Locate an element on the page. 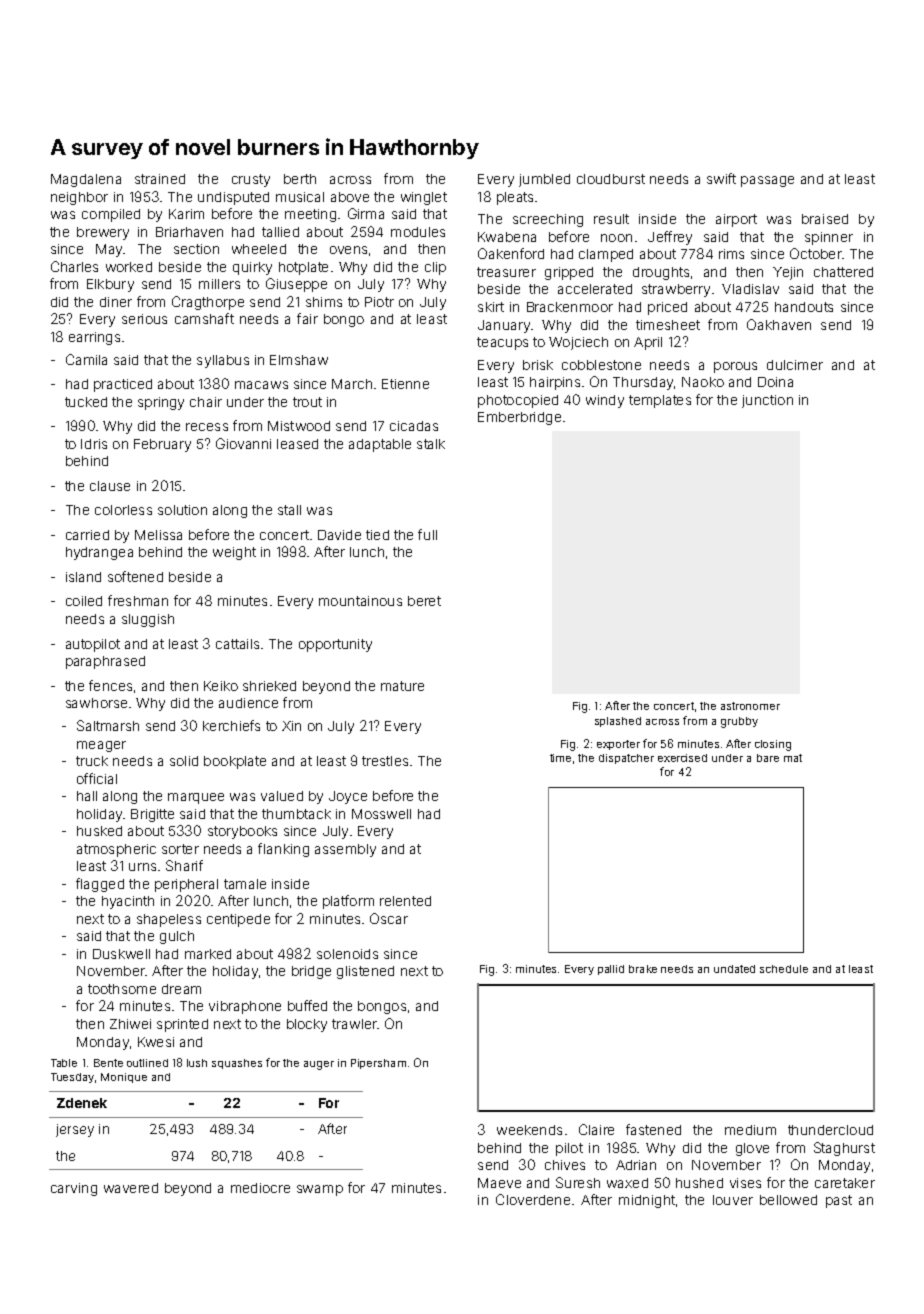  hall is located at coordinates (87, 796).
